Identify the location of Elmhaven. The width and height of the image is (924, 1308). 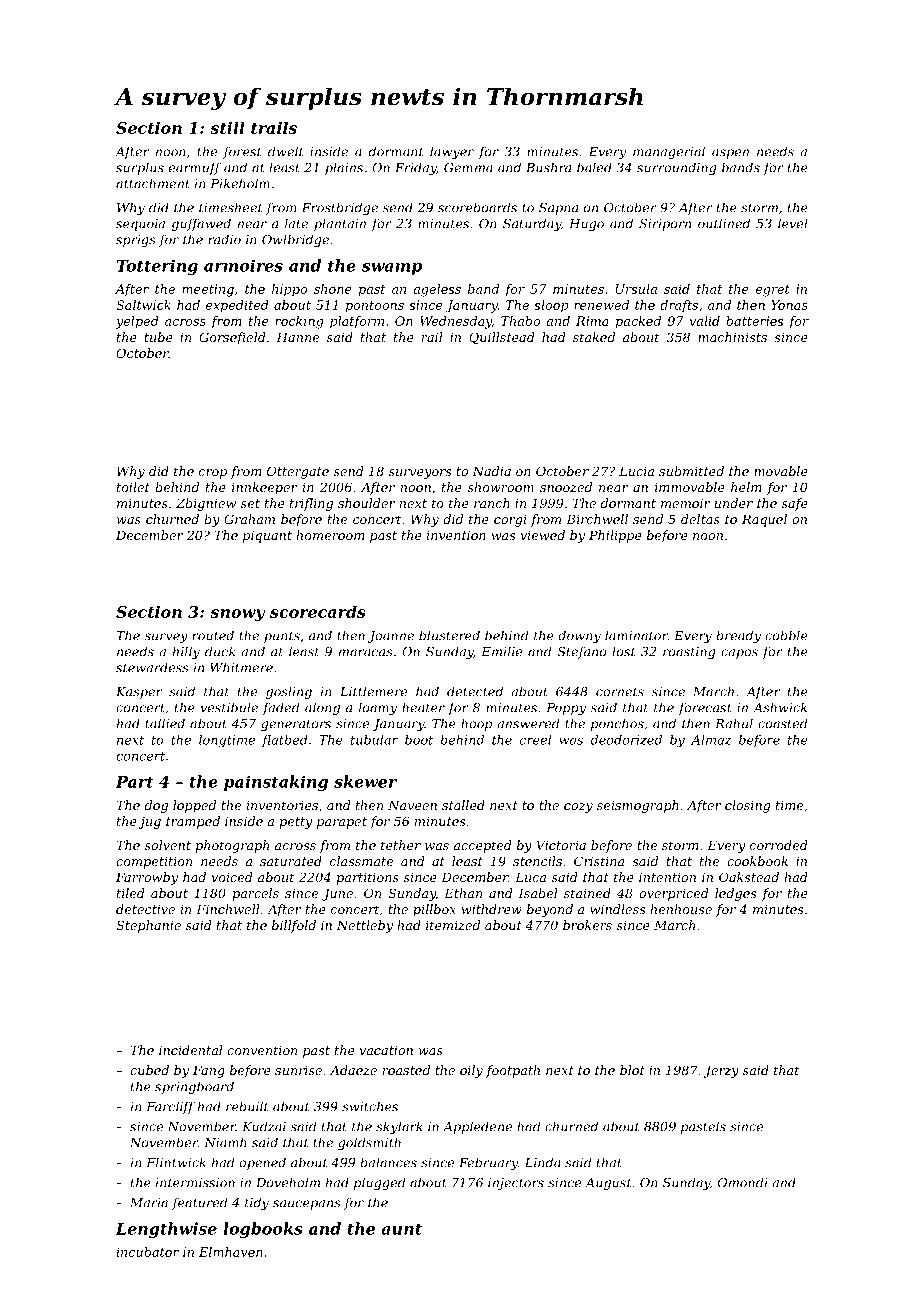
(231, 1252).
